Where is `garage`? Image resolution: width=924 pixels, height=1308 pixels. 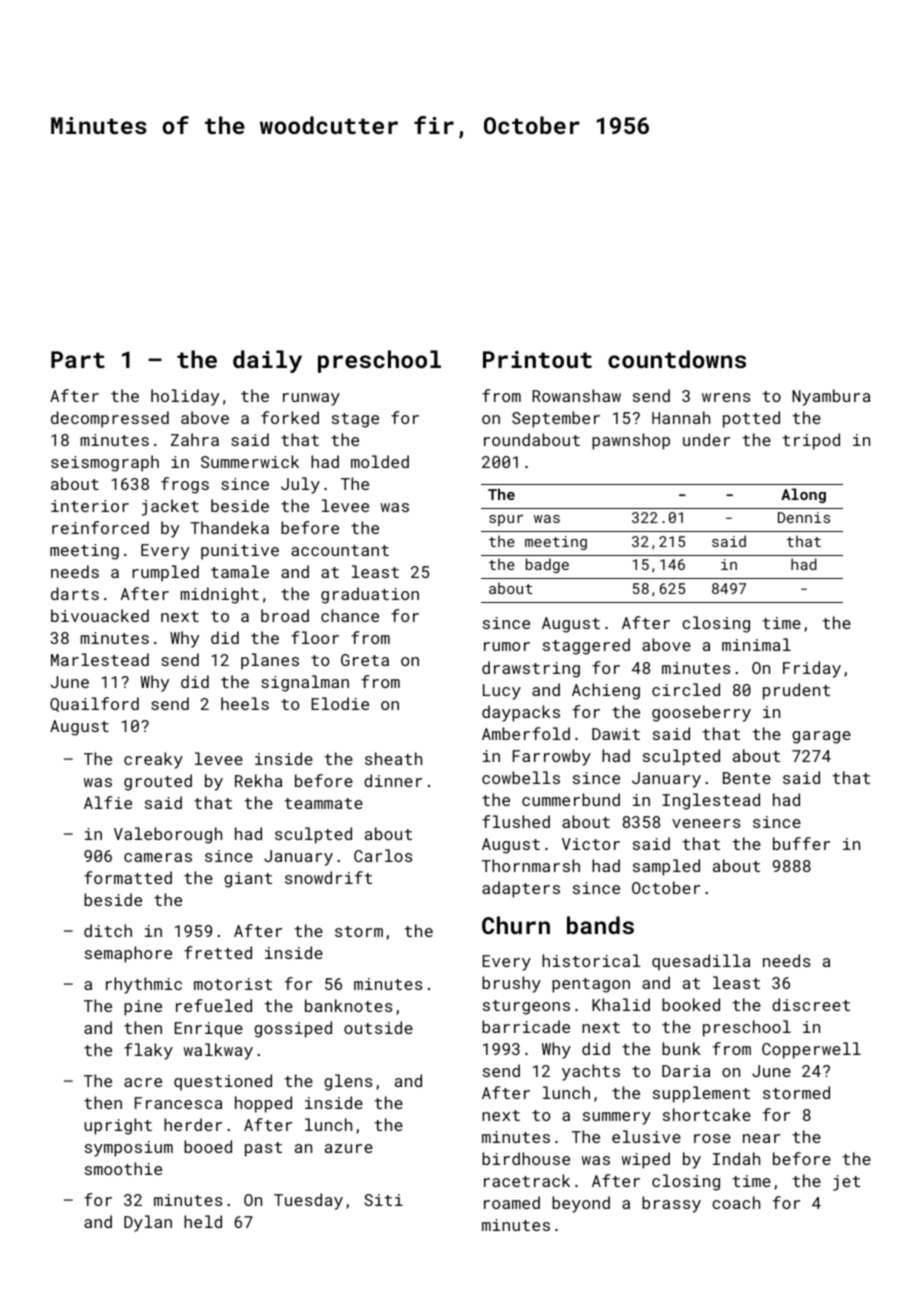
garage is located at coordinates (821, 737).
